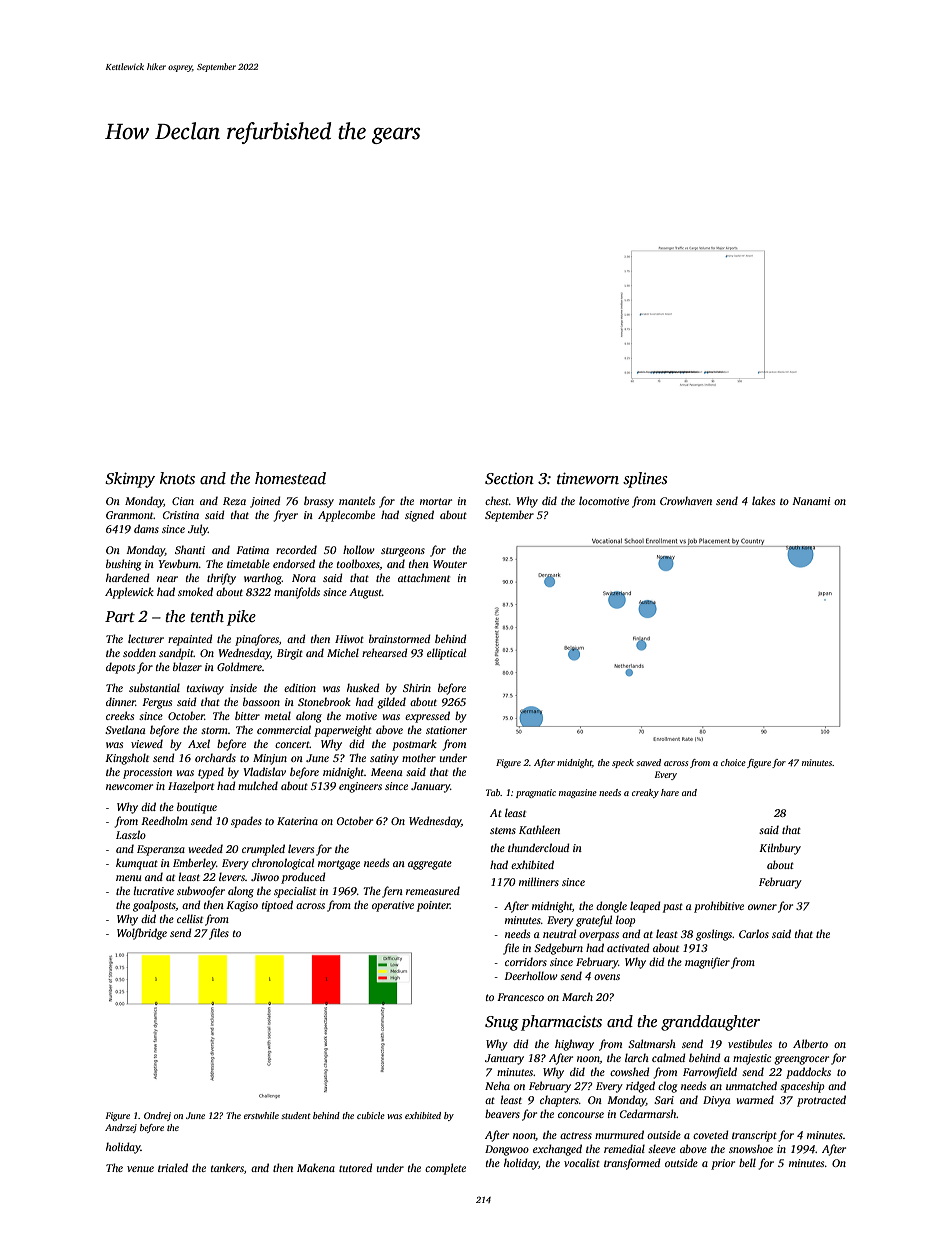  Describe the element at coordinates (497, 500) in the image. I see `chest` at that location.
